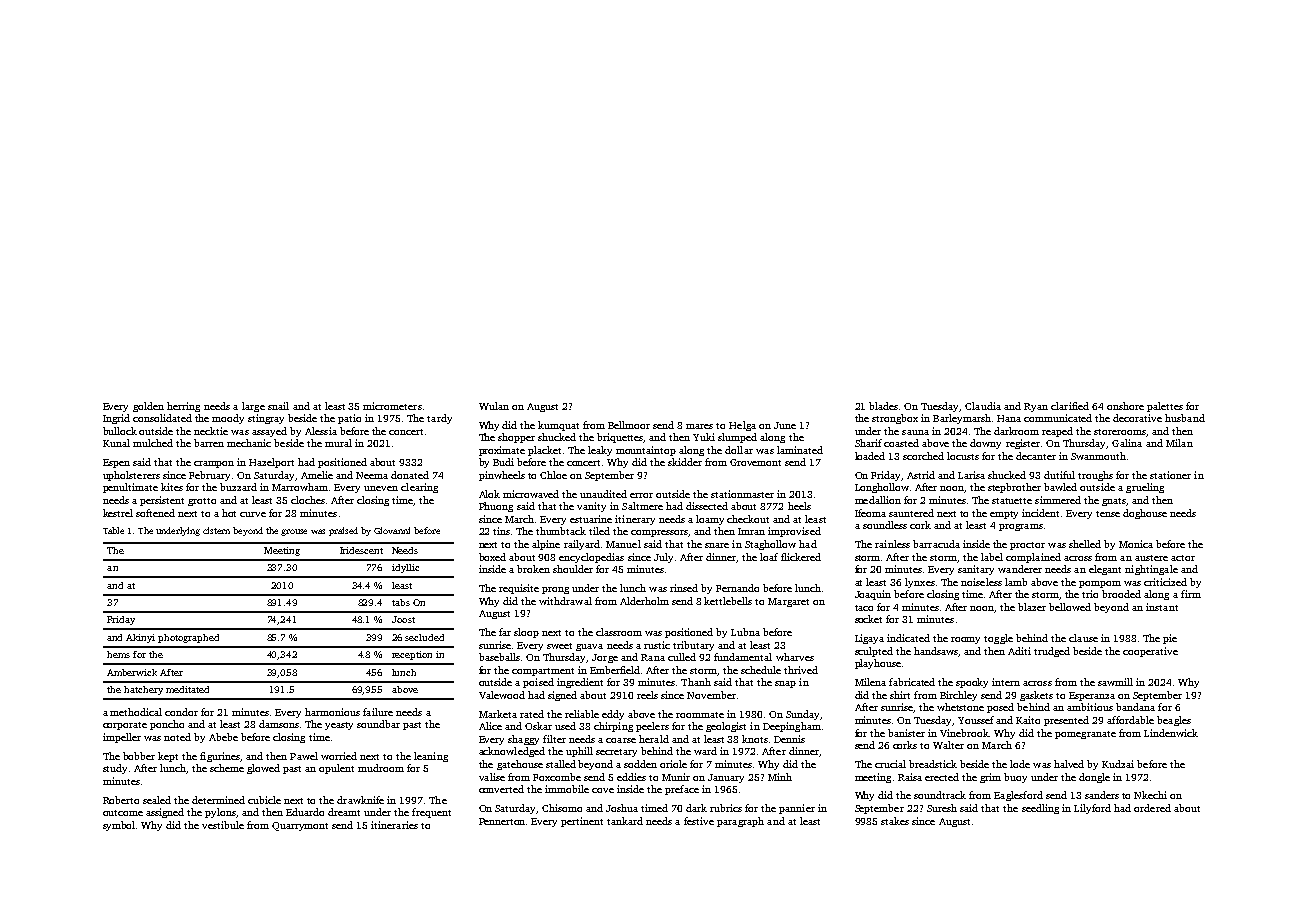 Image resolution: width=1308 pixels, height=924 pixels. Describe the element at coordinates (629, 425) in the image. I see `Bellmoor` at that location.
